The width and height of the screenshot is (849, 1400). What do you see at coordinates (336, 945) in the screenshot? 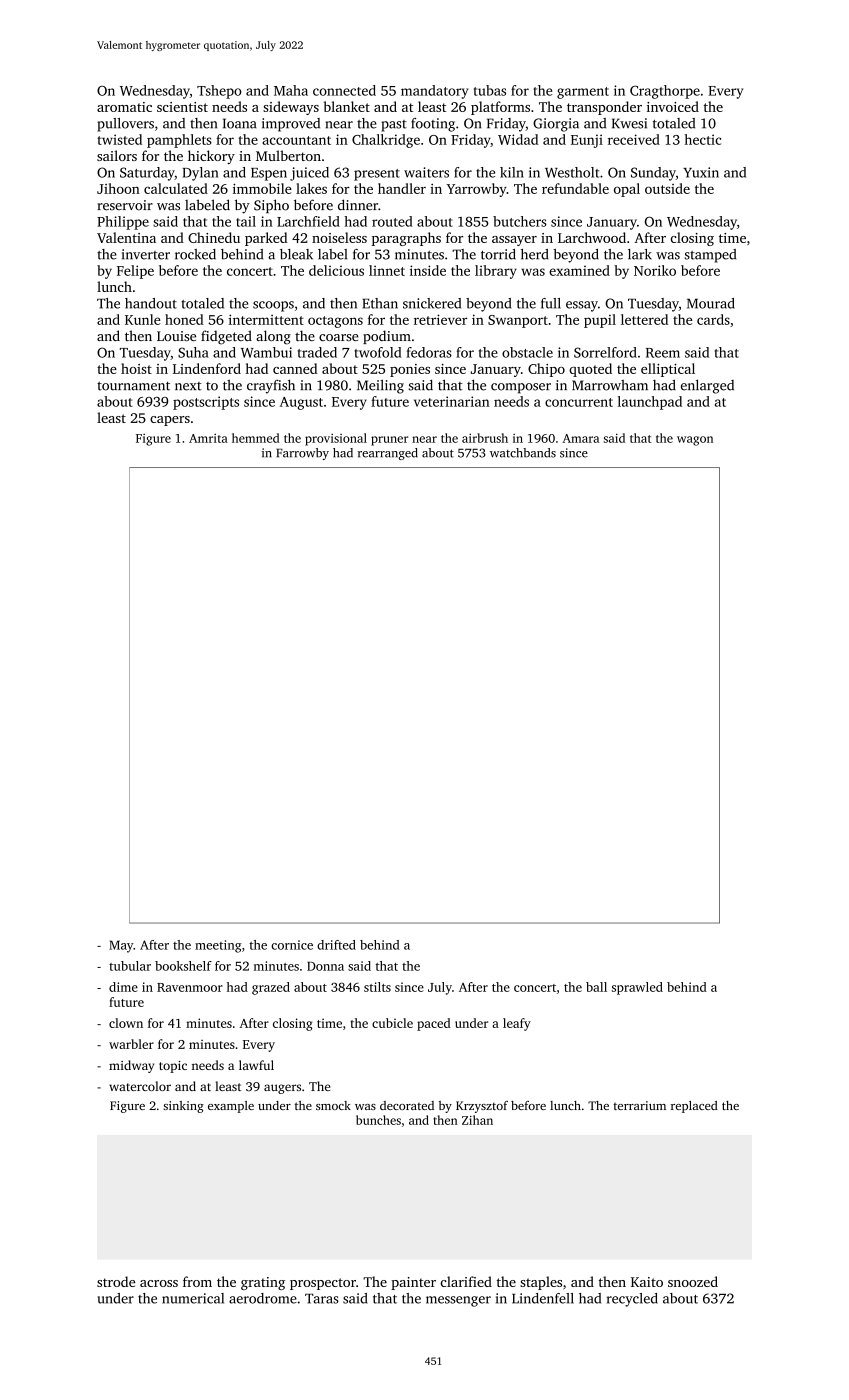
I see `drifted` at bounding box center [336, 945].
